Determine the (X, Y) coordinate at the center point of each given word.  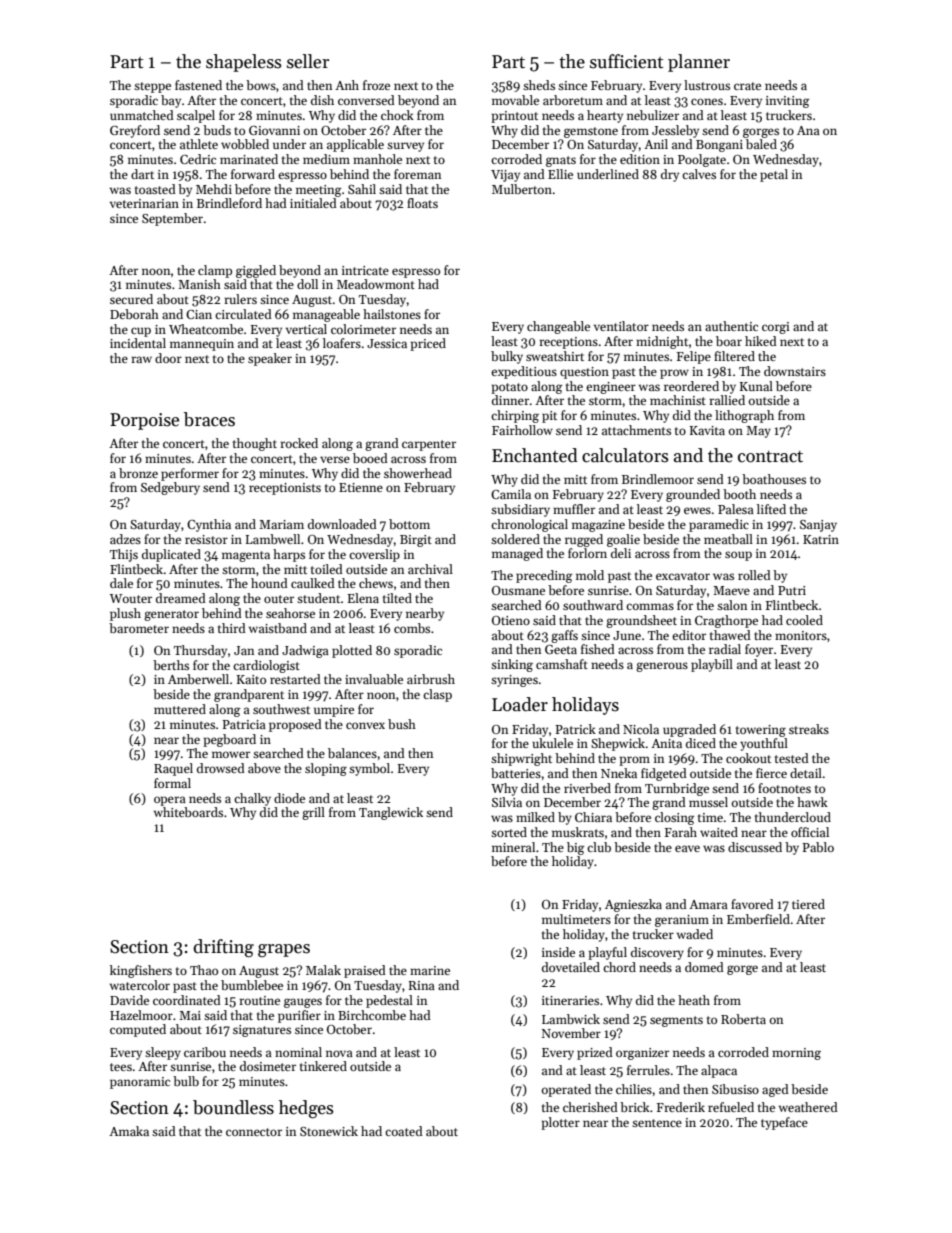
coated (404, 1131)
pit (549, 417)
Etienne (361, 487)
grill (313, 813)
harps (289, 555)
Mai (190, 1015)
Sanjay (818, 526)
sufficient (626, 61)
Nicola (641, 729)
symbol (369, 769)
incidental (138, 343)
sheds (539, 85)
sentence (657, 1123)
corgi (776, 328)
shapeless (244, 63)
